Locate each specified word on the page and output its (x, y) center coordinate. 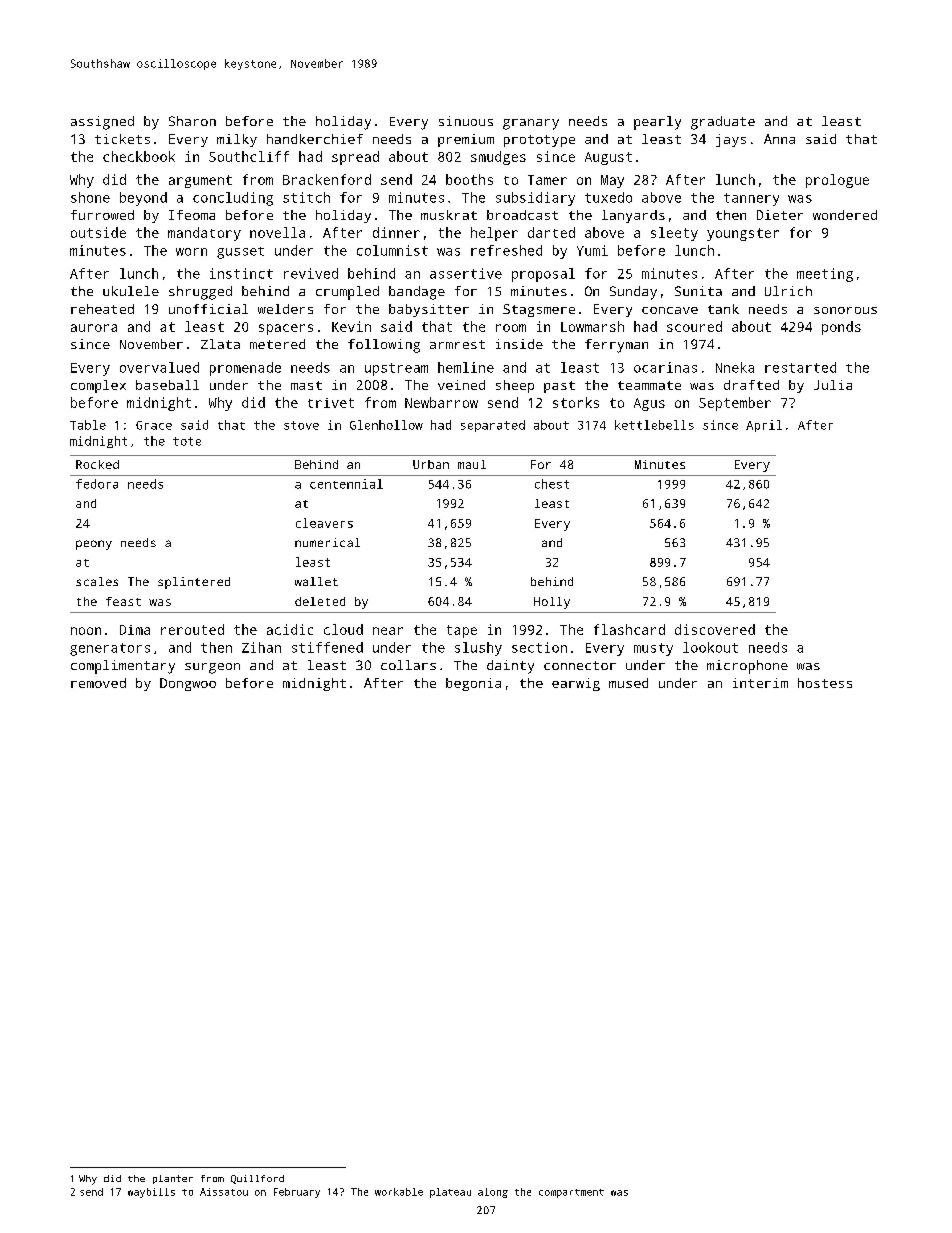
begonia (473, 684)
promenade (245, 369)
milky (237, 140)
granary (531, 124)
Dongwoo (188, 684)
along (493, 1193)
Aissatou (224, 1192)
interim (760, 683)
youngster (743, 234)
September (735, 404)
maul (472, 464)
